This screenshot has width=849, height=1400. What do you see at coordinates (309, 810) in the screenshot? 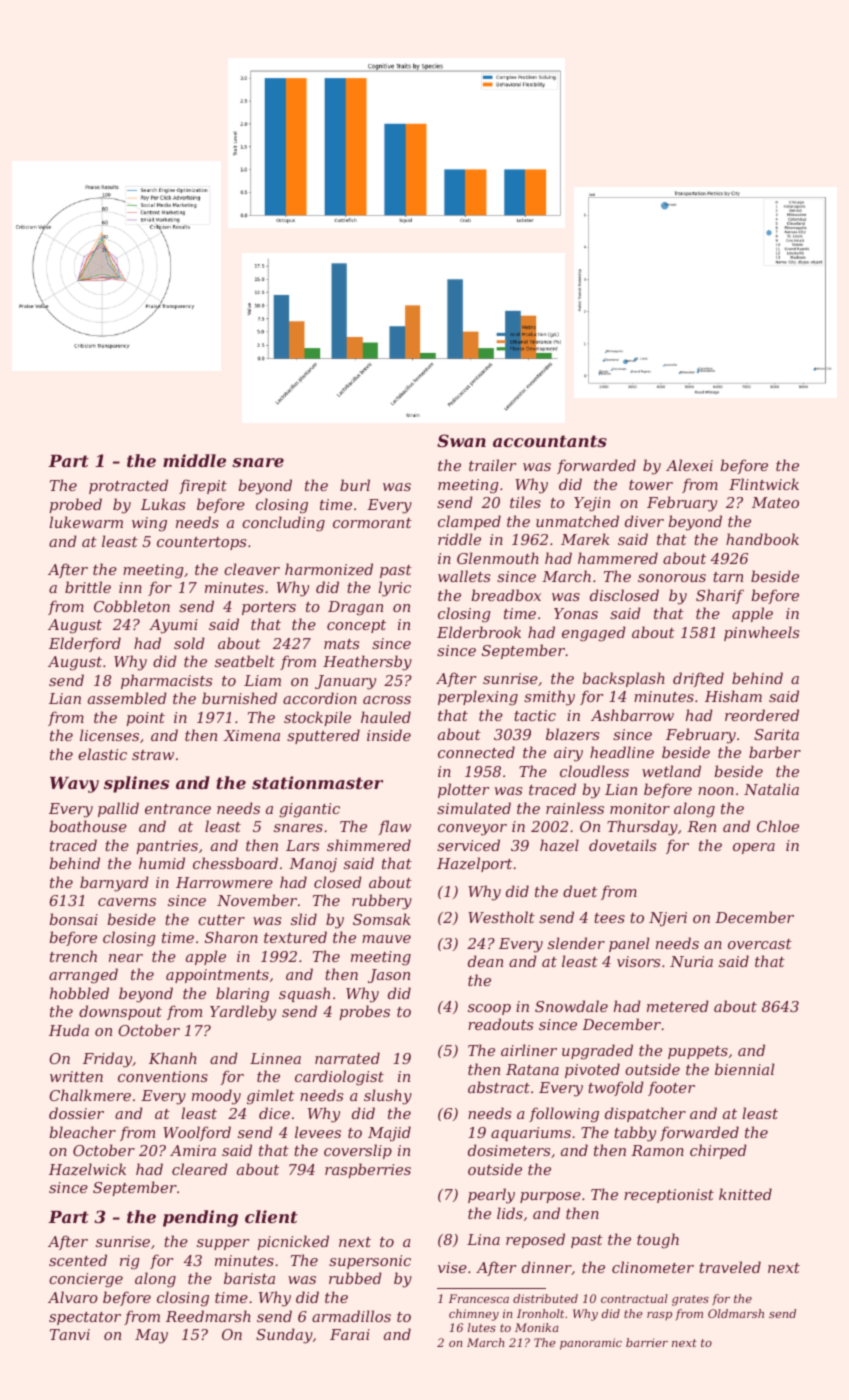
I see `gigantic` at bounding box center [309, 810].
